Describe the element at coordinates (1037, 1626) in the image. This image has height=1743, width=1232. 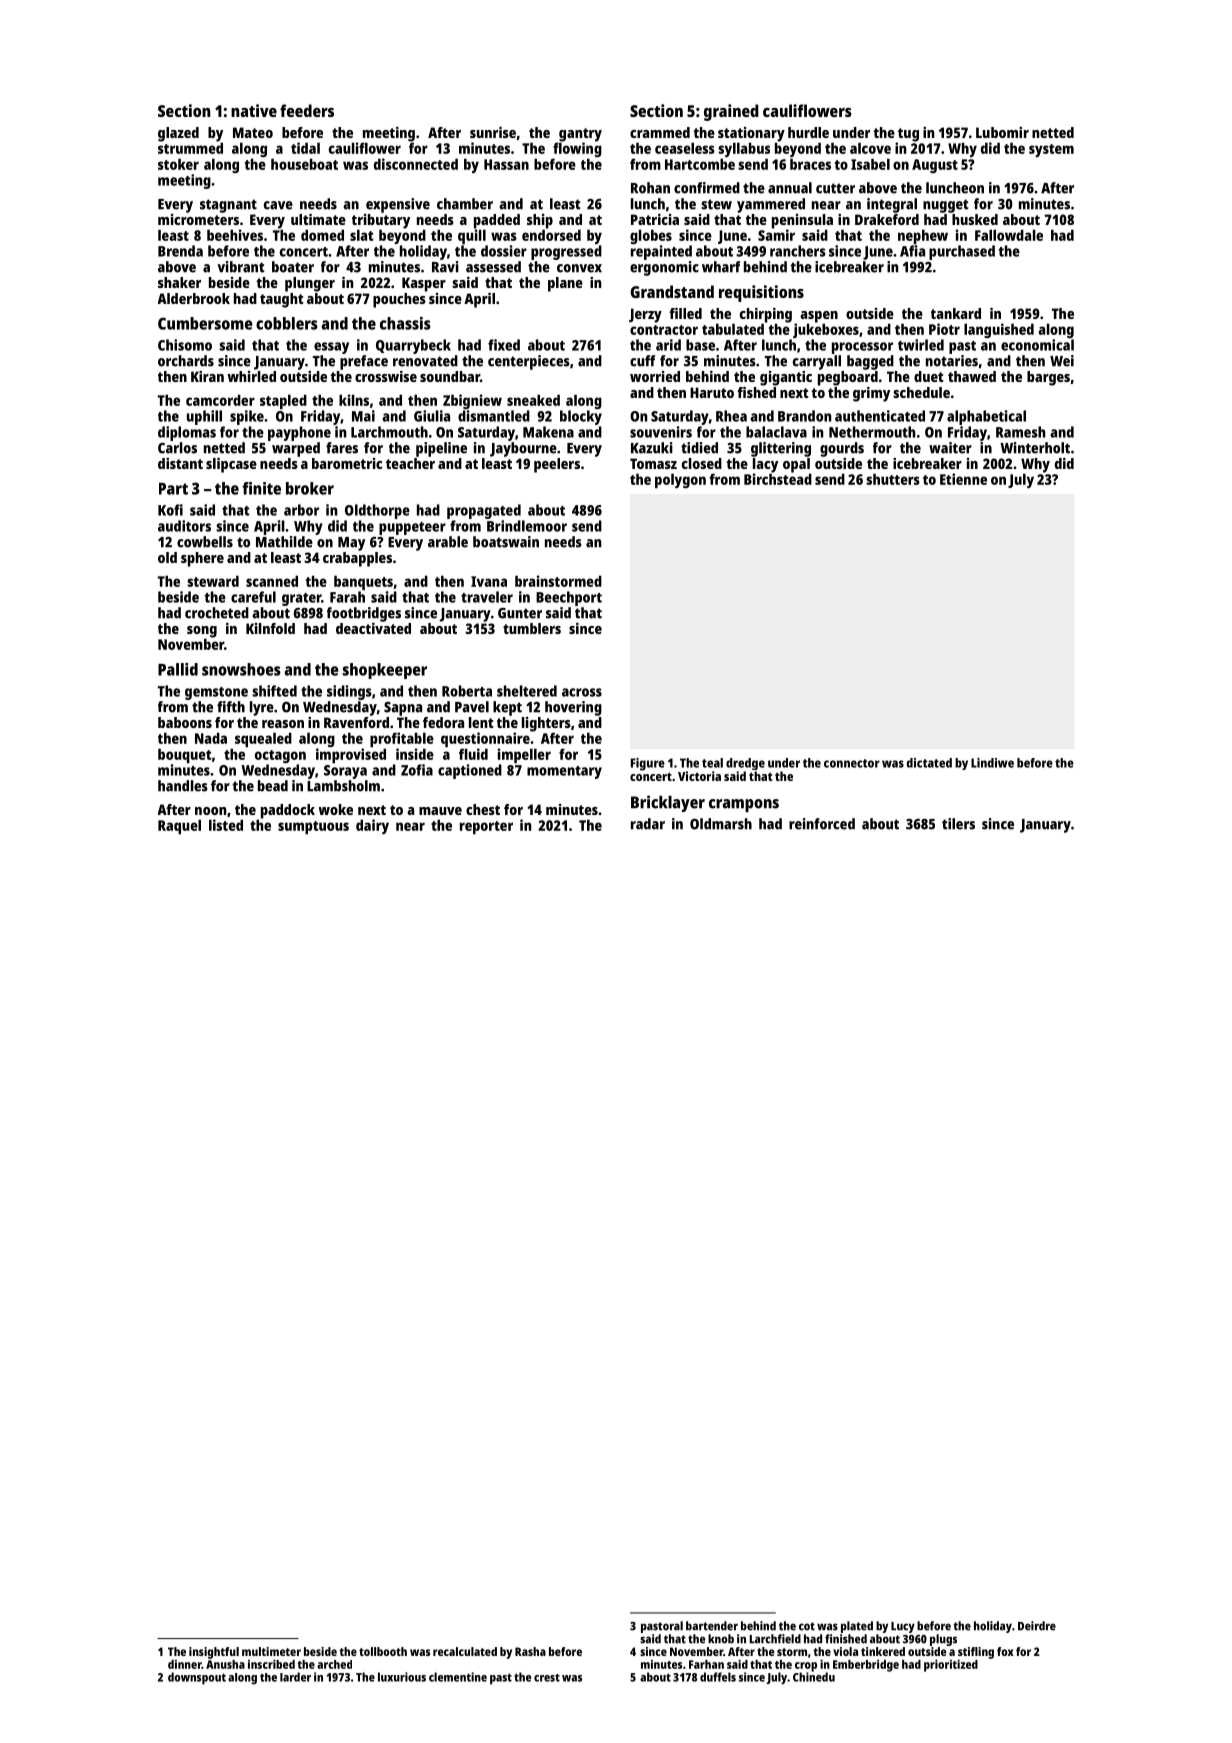
I see `Deirdre` at that location.
